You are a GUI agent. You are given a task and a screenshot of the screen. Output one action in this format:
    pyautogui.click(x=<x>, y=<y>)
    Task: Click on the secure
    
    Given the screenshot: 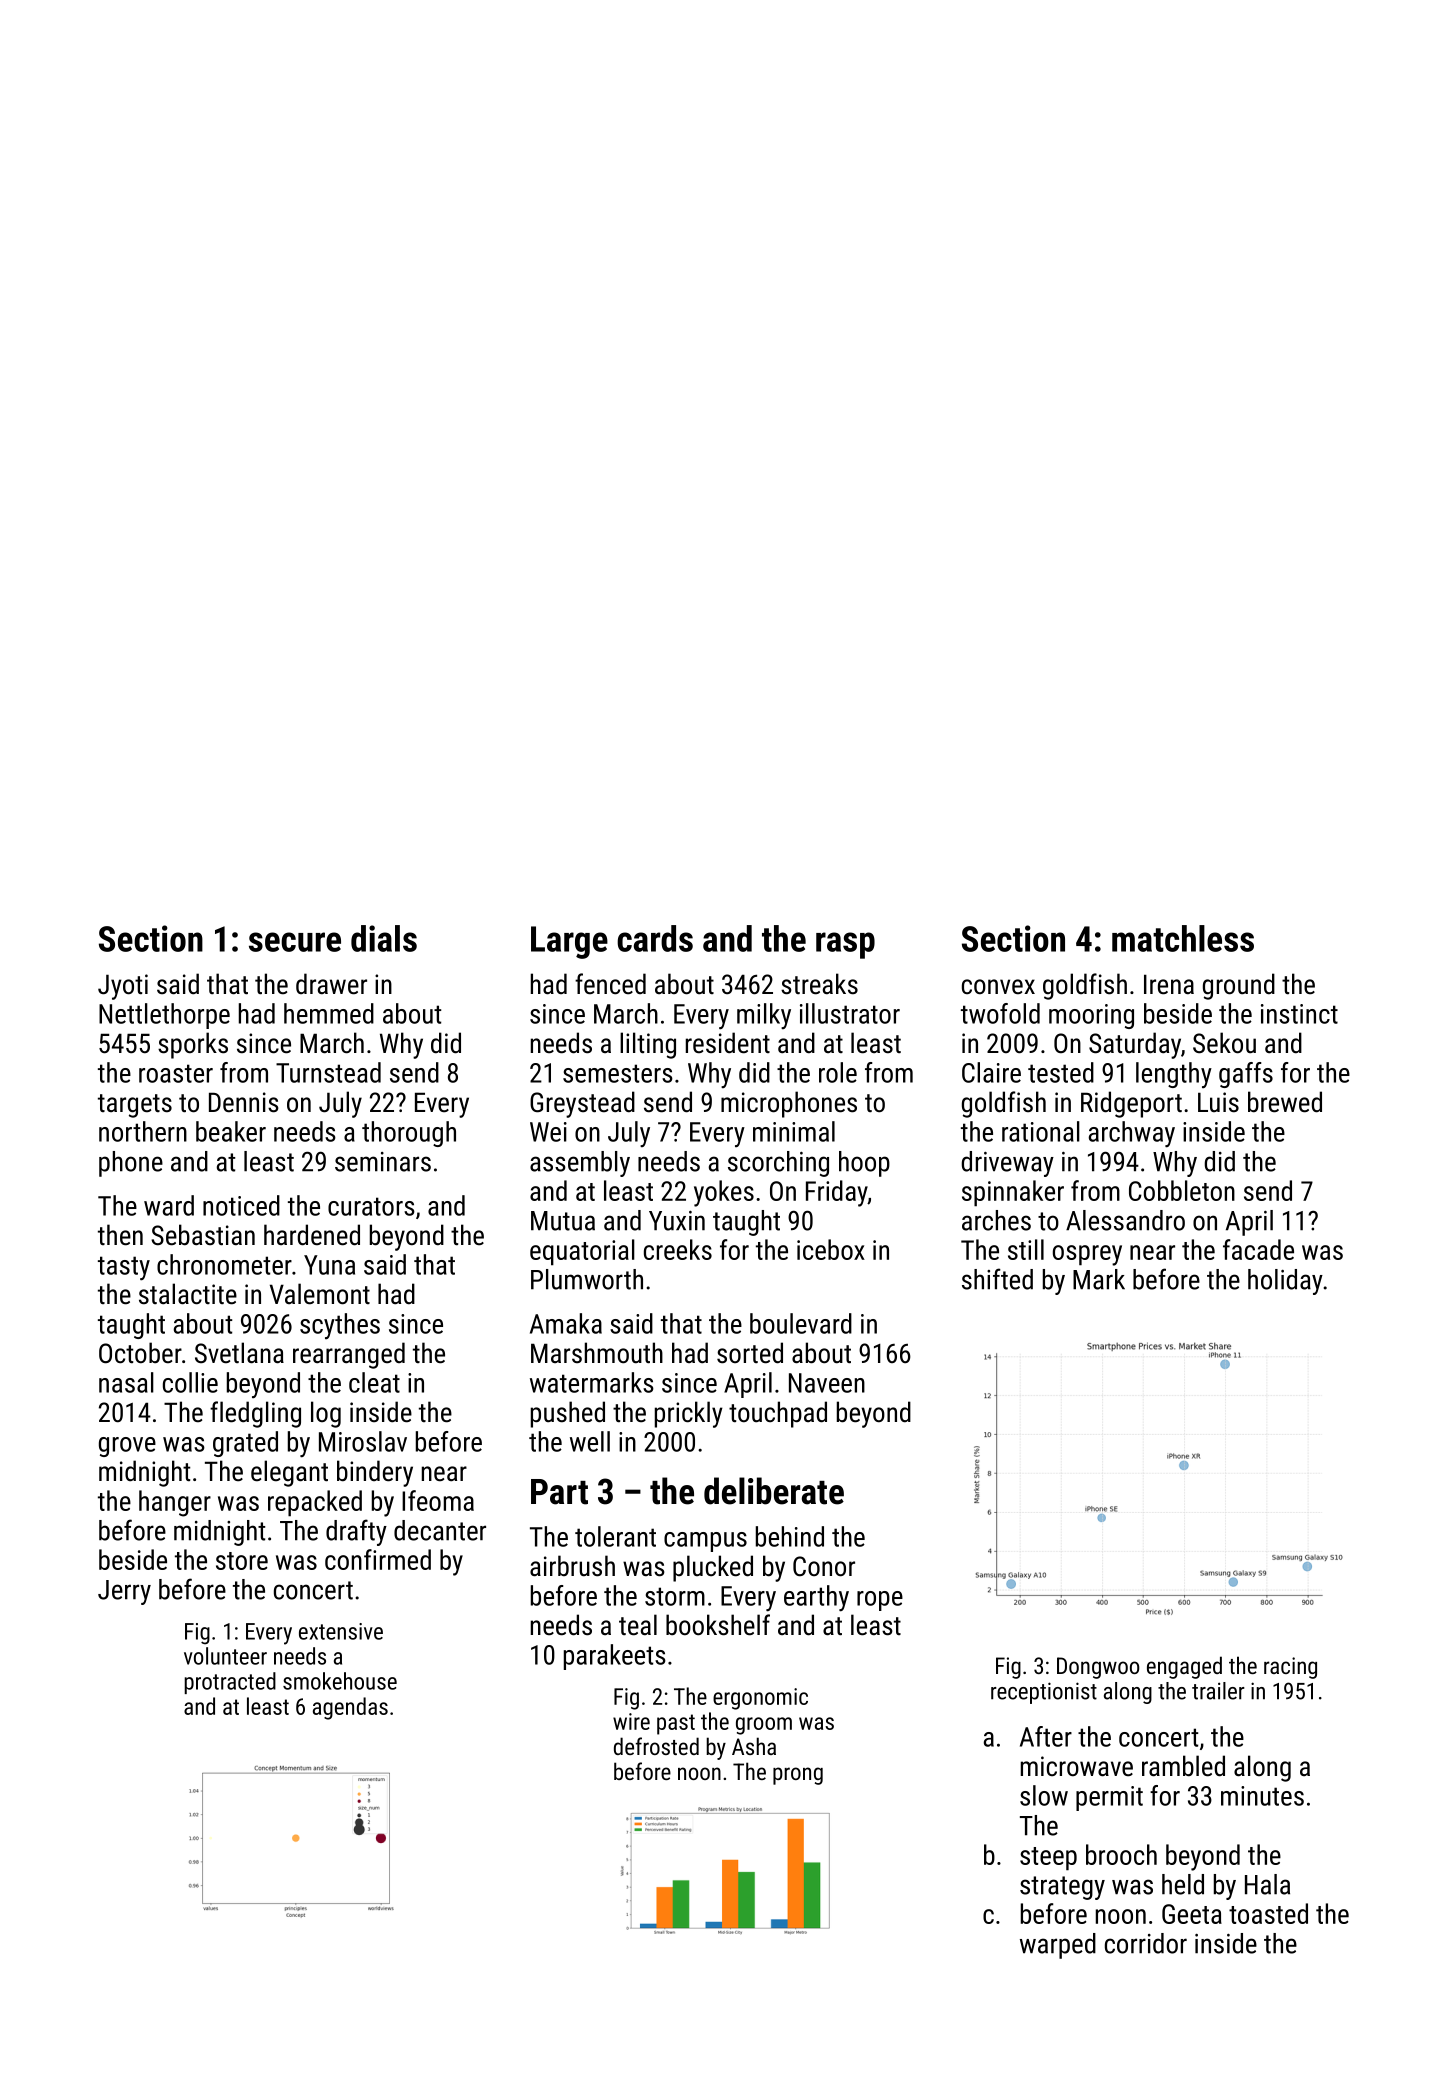 What is the action you would take?
    pyautogui.click(x=295, y=942)
